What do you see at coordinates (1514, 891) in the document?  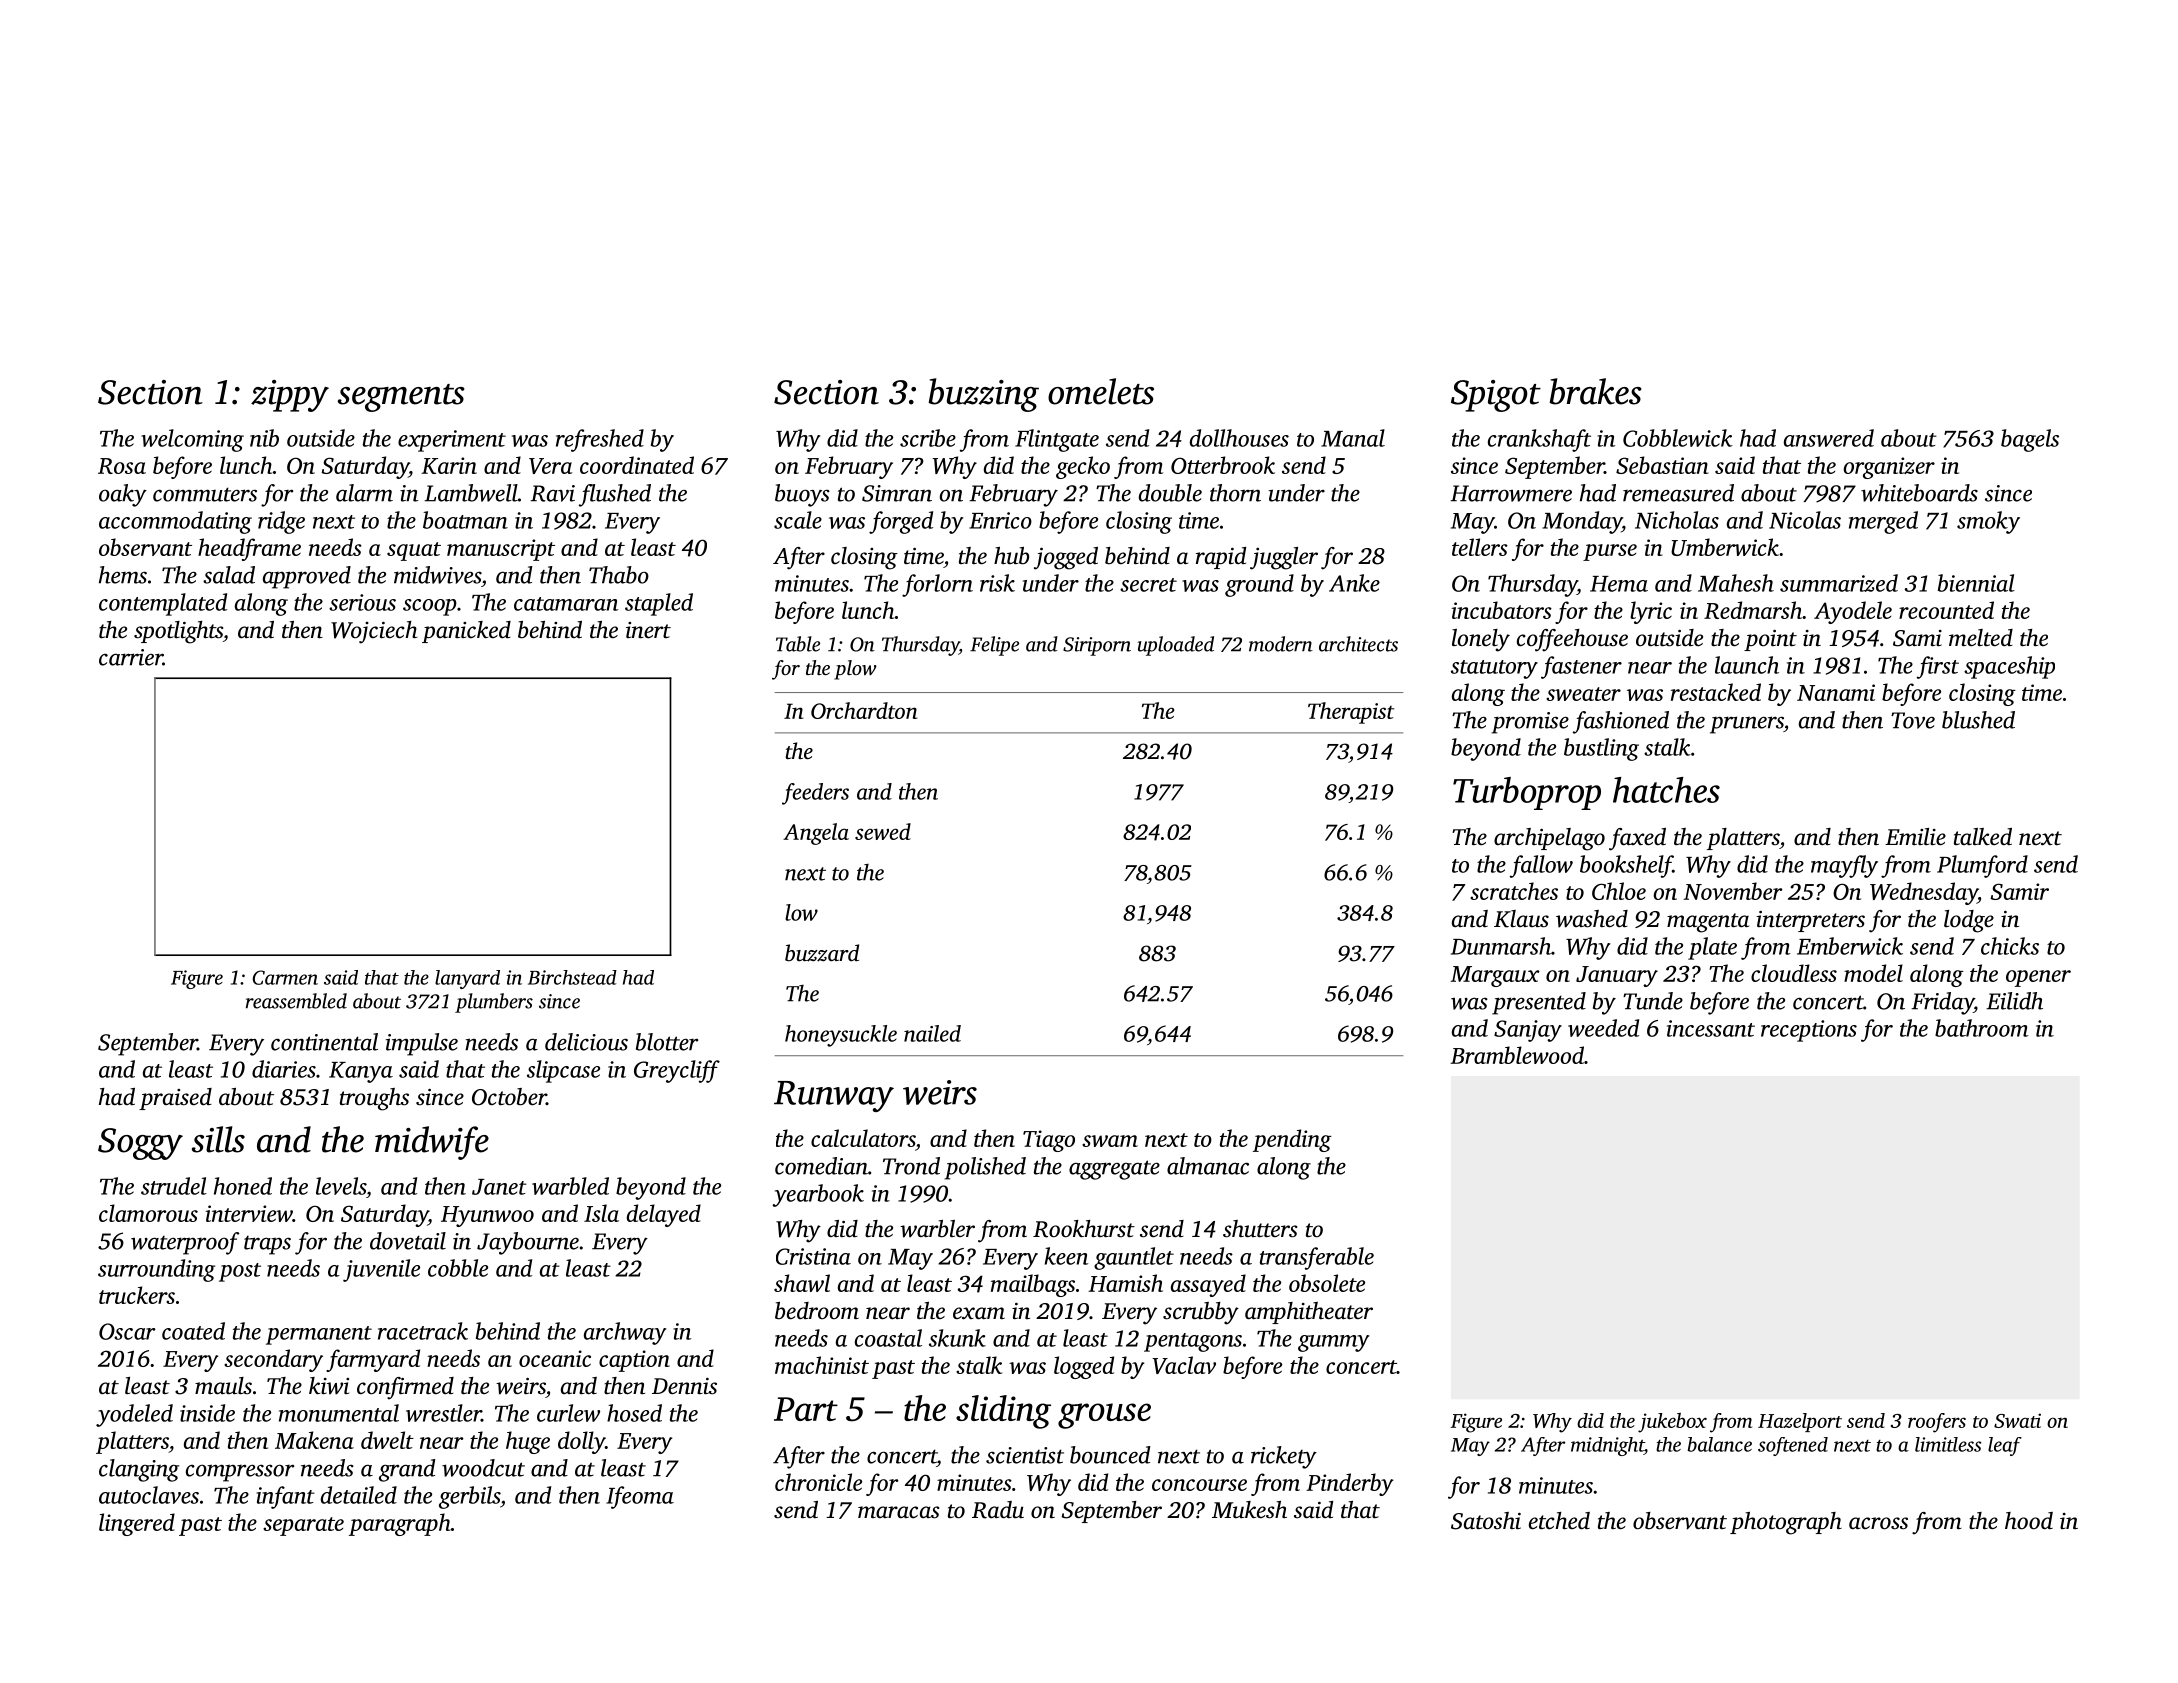 I see `scratches` at bounding box center [1514, 891].
